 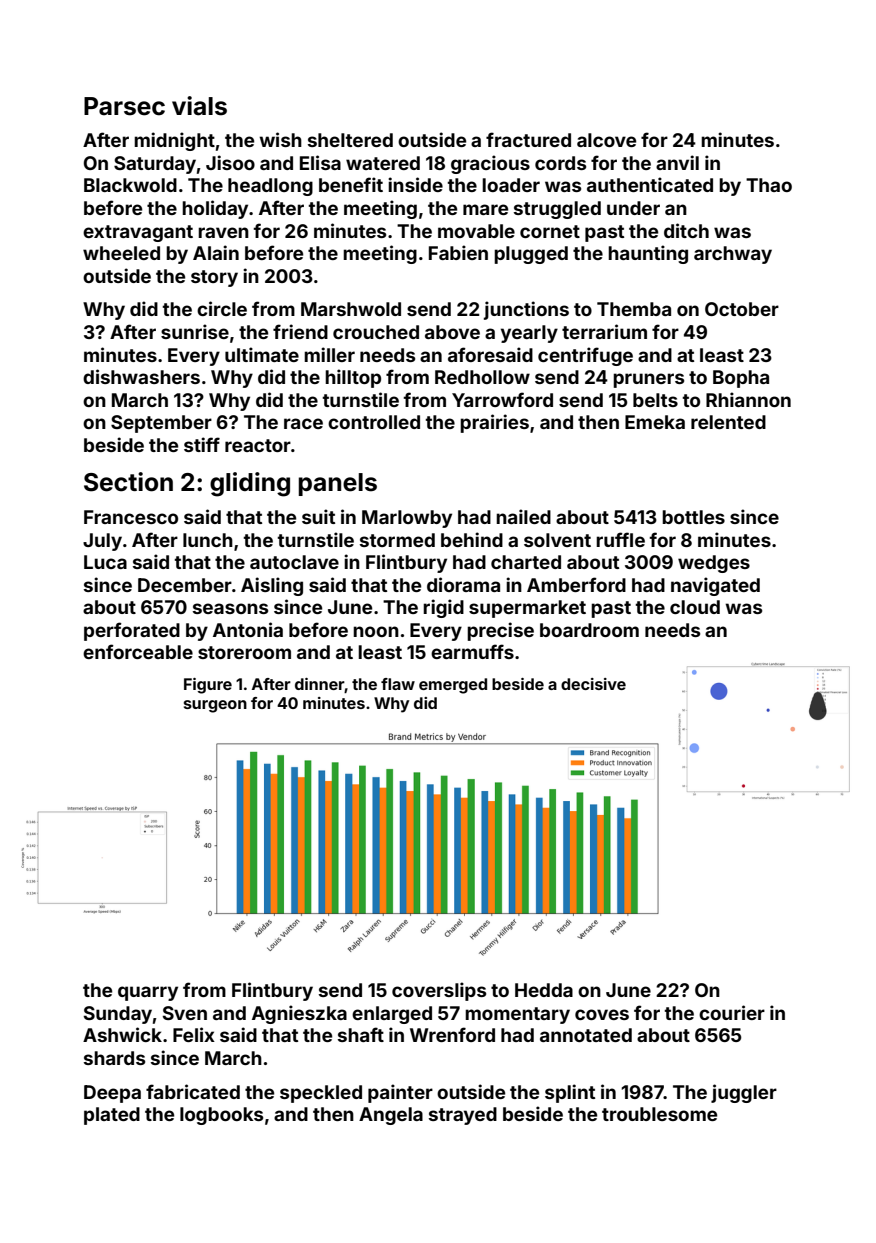 I want to click on Blackwold, so click(x=130, y=185).
